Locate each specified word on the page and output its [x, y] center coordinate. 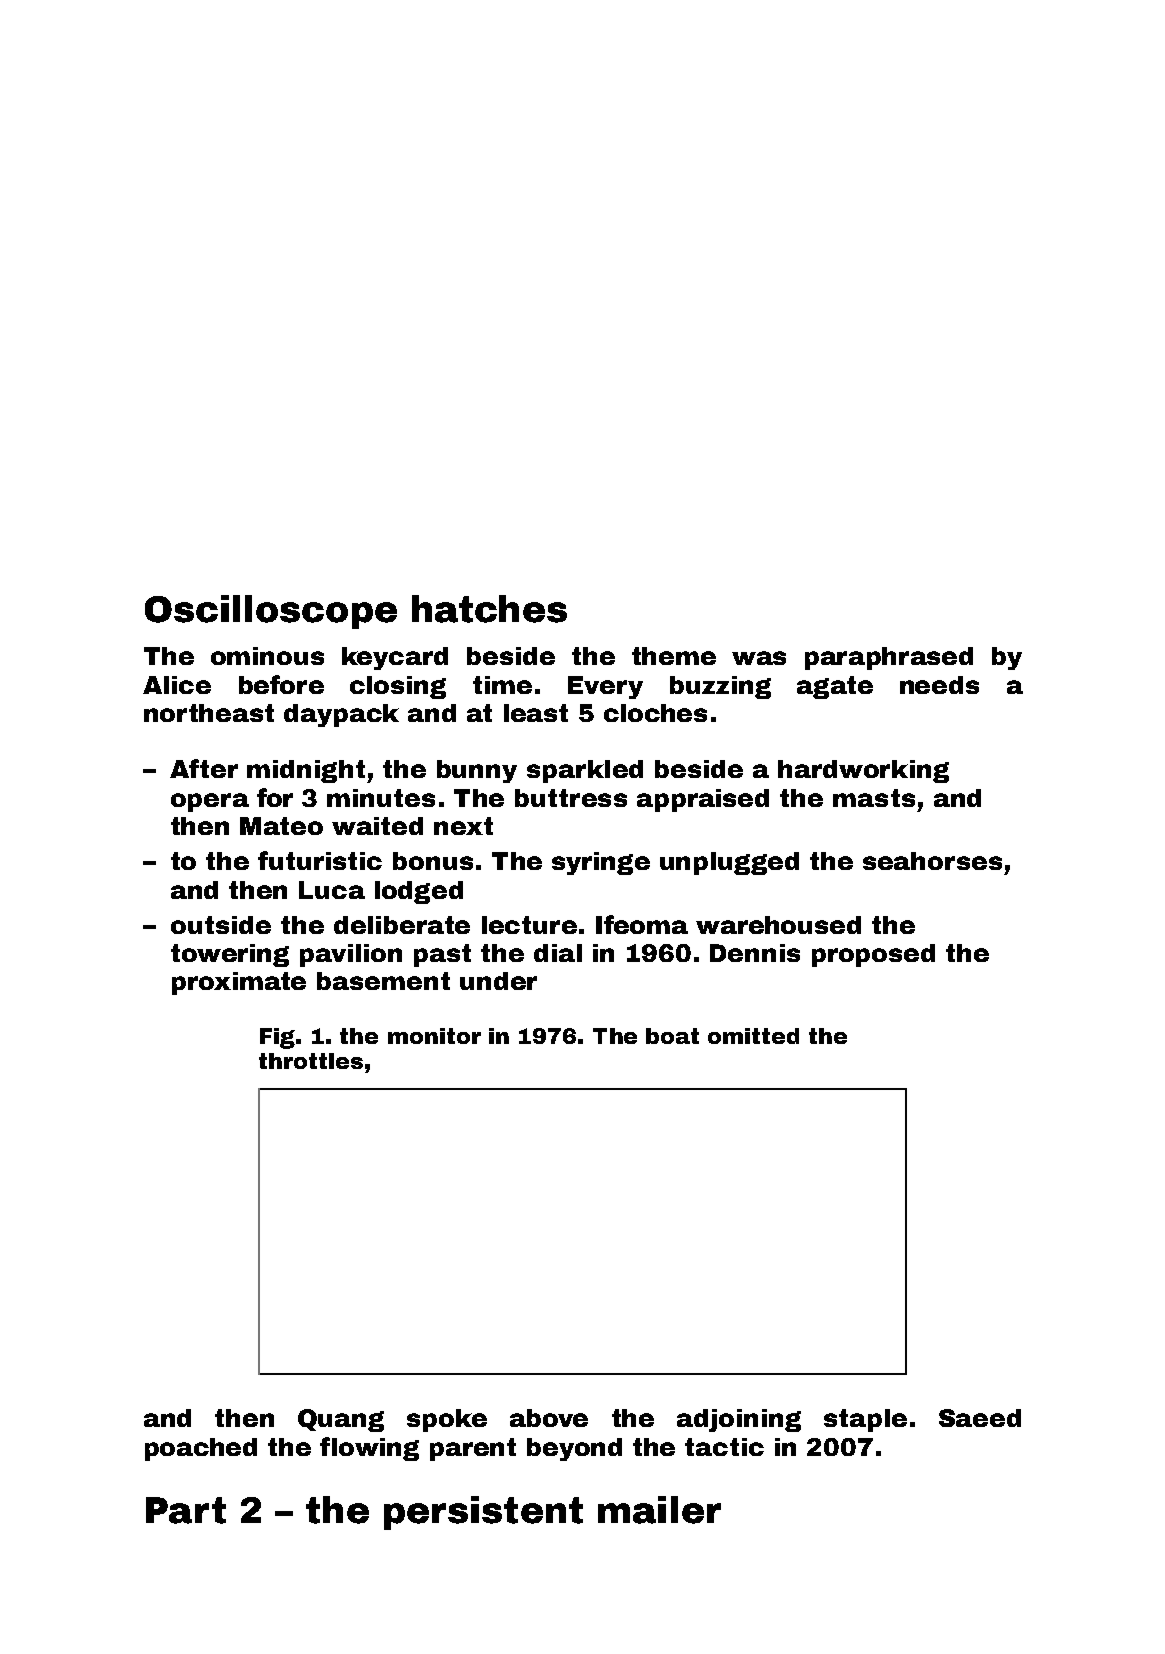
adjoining [739, 1420]
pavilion [351, 955]
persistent [483, 1513]
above [549, 1418]
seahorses [932, 861]
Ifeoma [642, 924]
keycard [395, 658]
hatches [489, 609]
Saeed [980, 1418]
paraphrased [889, 658]
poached [201, 1449]
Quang [341, 1420]
